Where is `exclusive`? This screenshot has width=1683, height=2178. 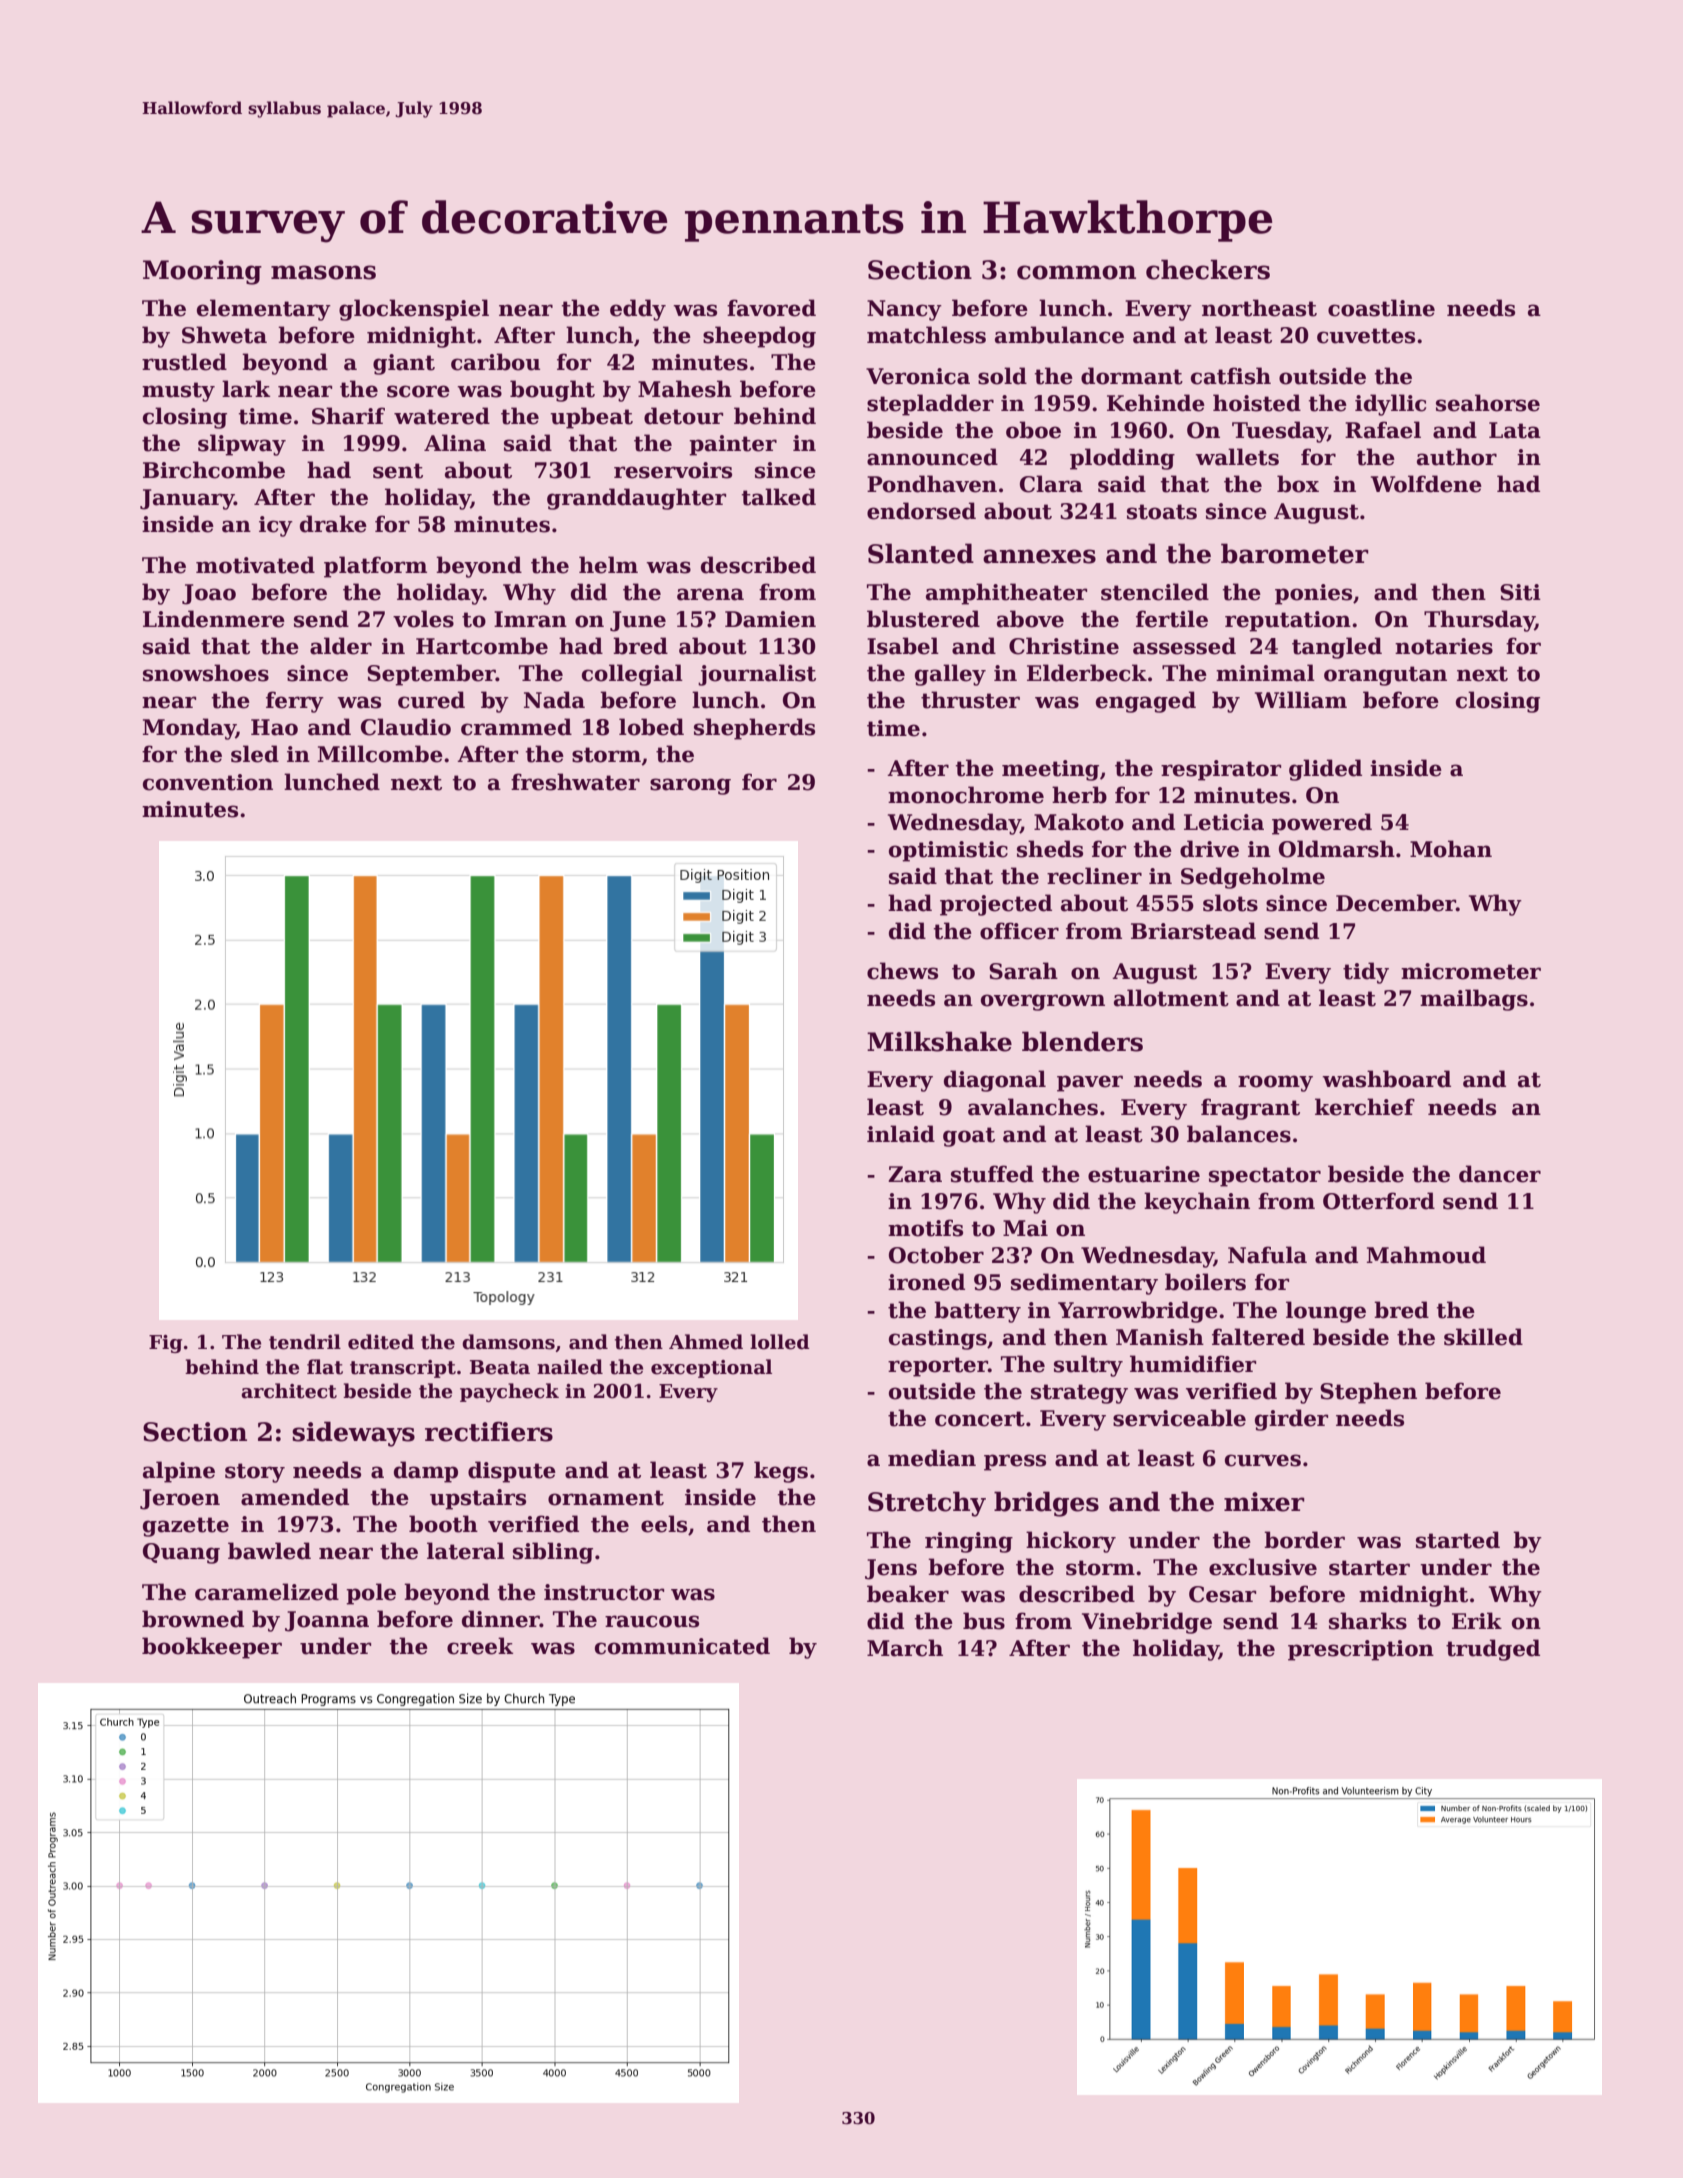 exclusive is located at coordinates (1263, 1567).
